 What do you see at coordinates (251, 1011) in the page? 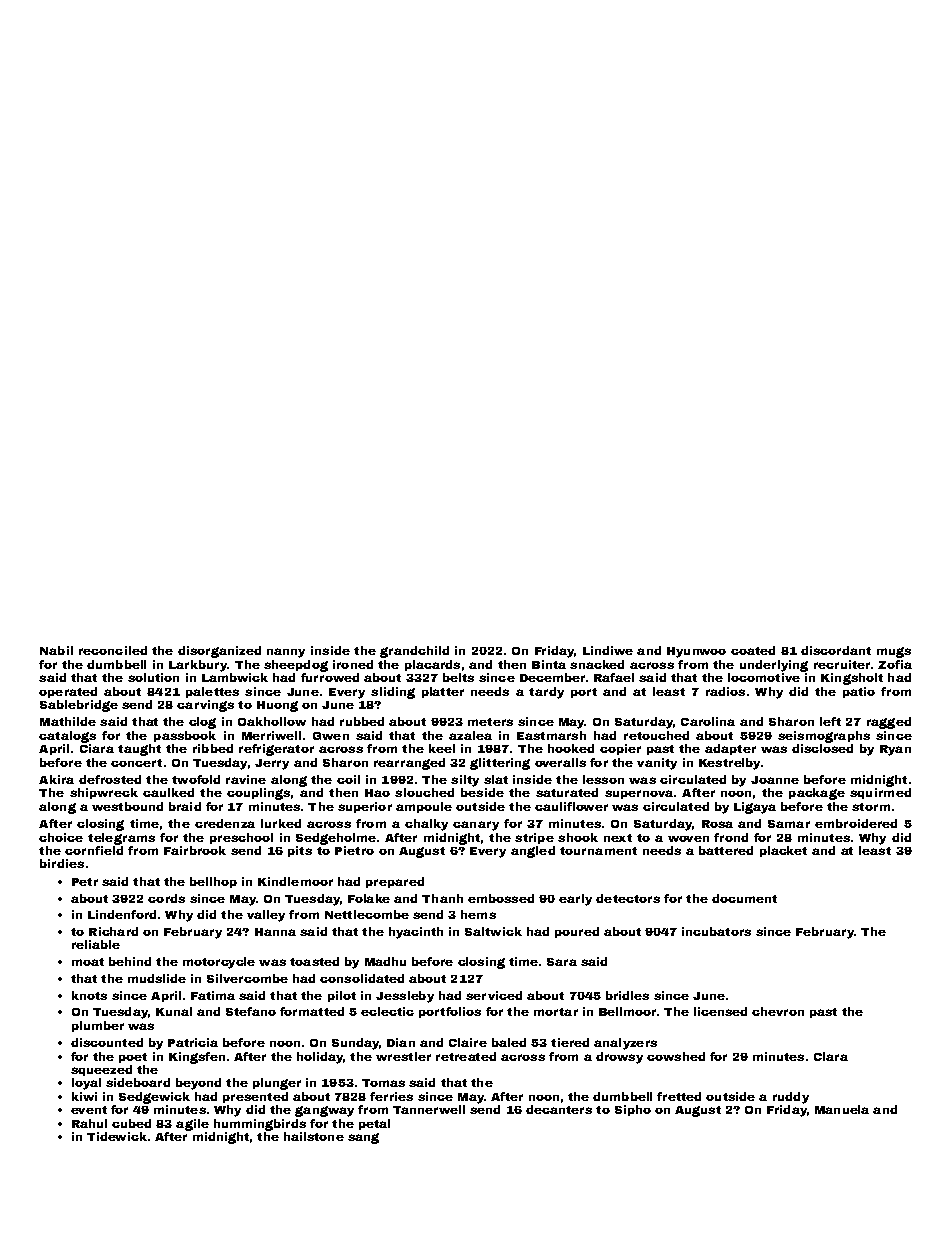
I see `Stefano` at bounding box center [251, 1011].
